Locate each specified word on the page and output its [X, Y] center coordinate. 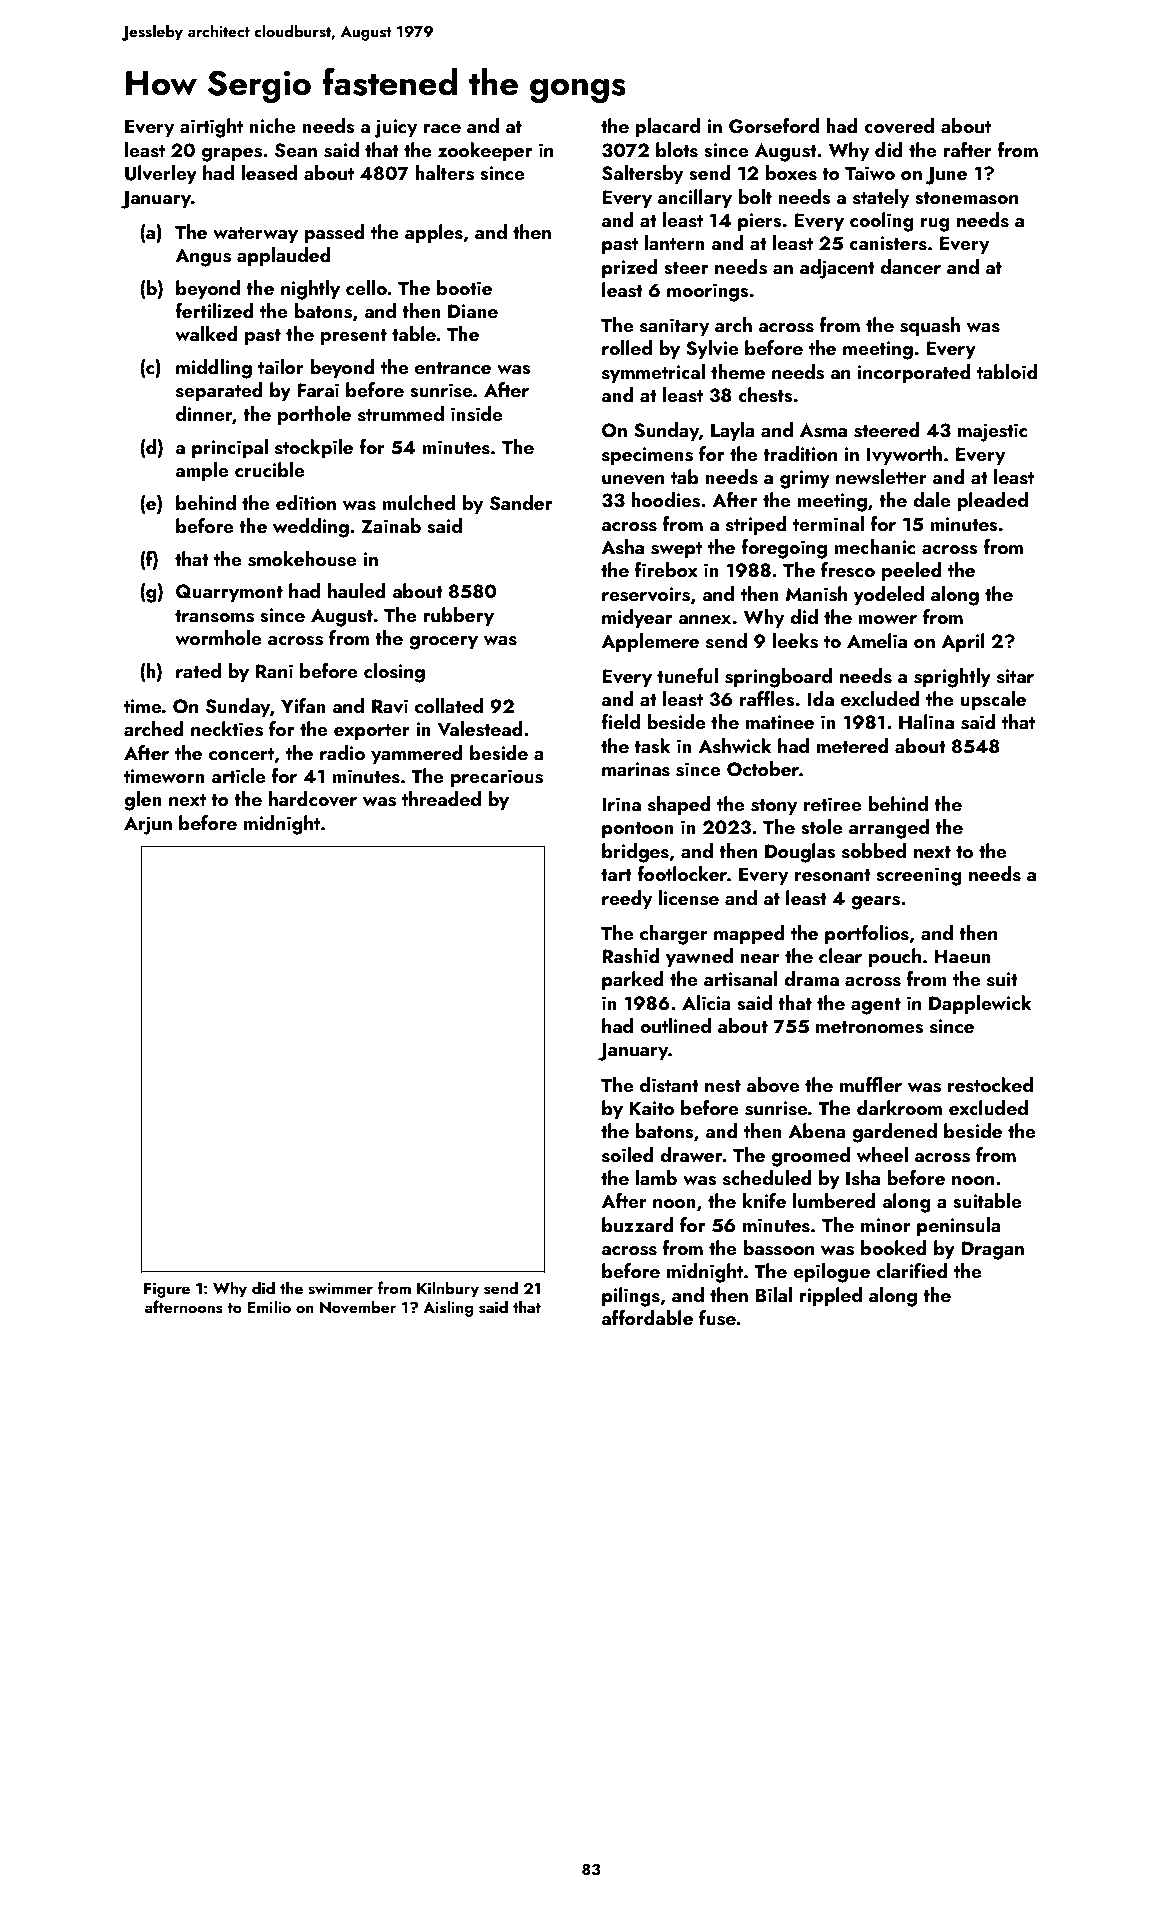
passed [334, 233]
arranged [889, 829]
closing [394, 673]
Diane [473, 311]
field [620, 721]
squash [930, 326]
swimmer [340, 1289]
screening [919, 876]
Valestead [480, 729]
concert [241, 754]
